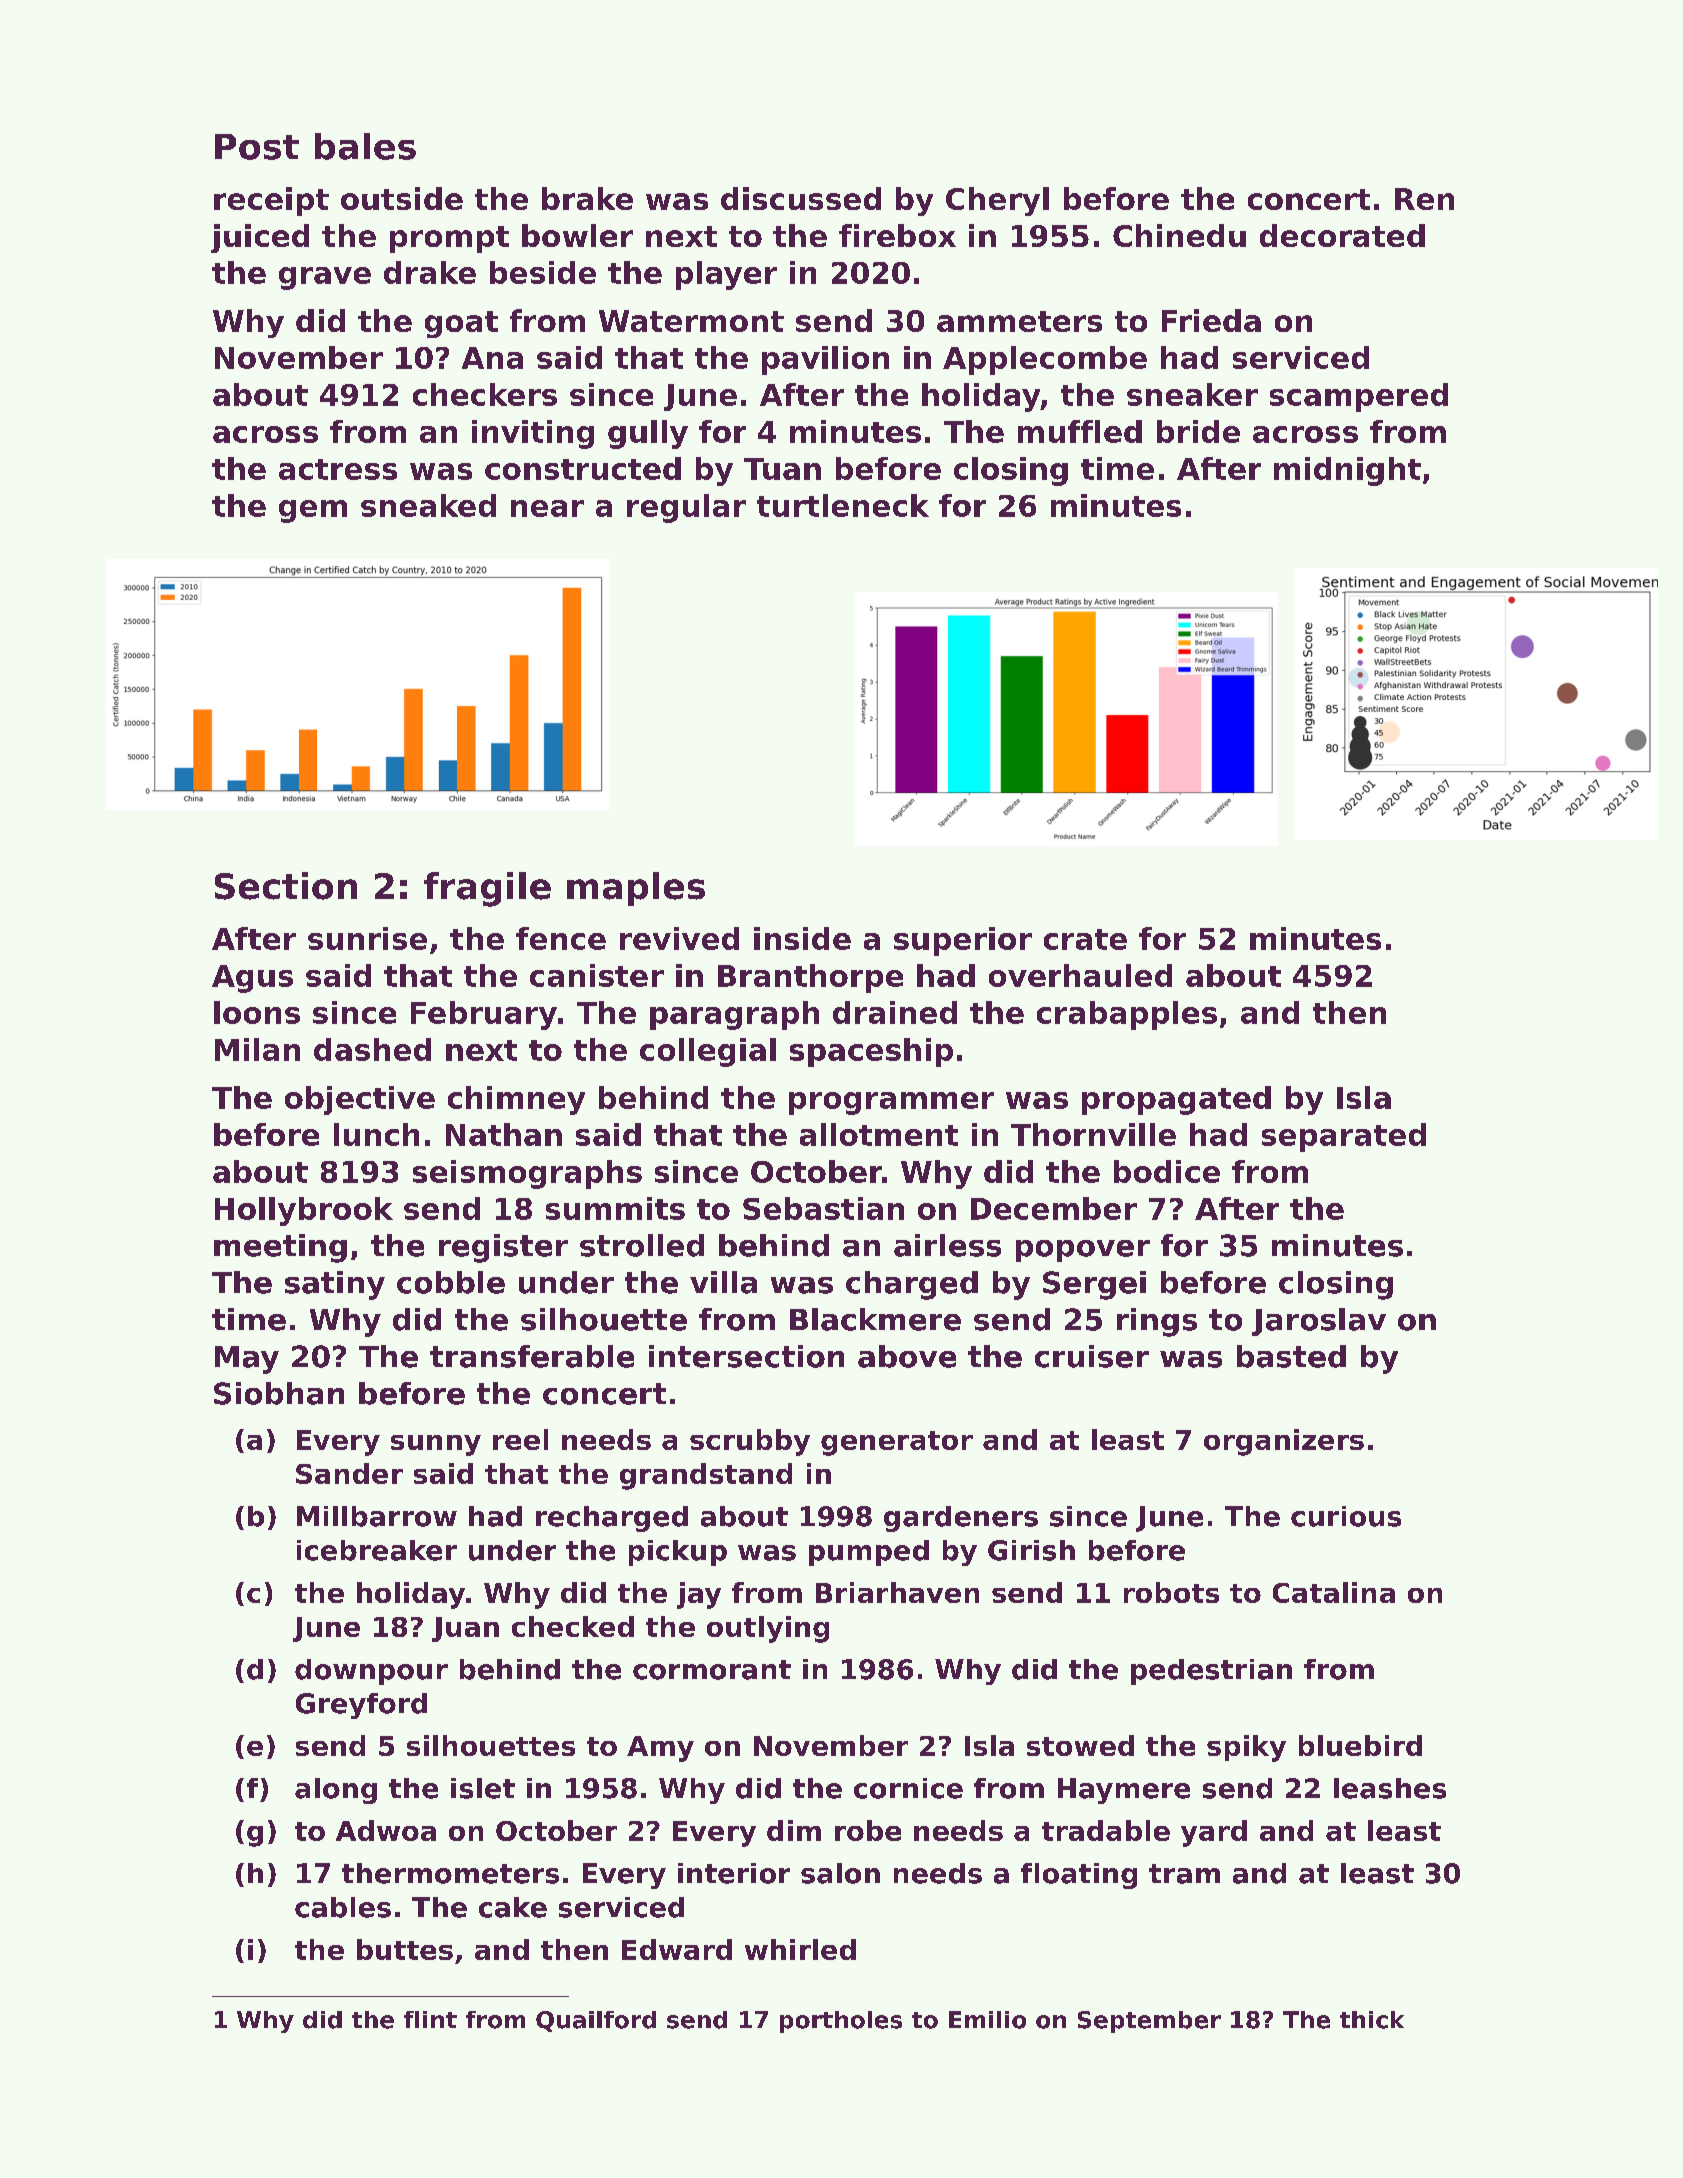  What do you see at coordinates (947, 1245) in the screenshot?
I see `airless` at bounding box center [947, 1245].
